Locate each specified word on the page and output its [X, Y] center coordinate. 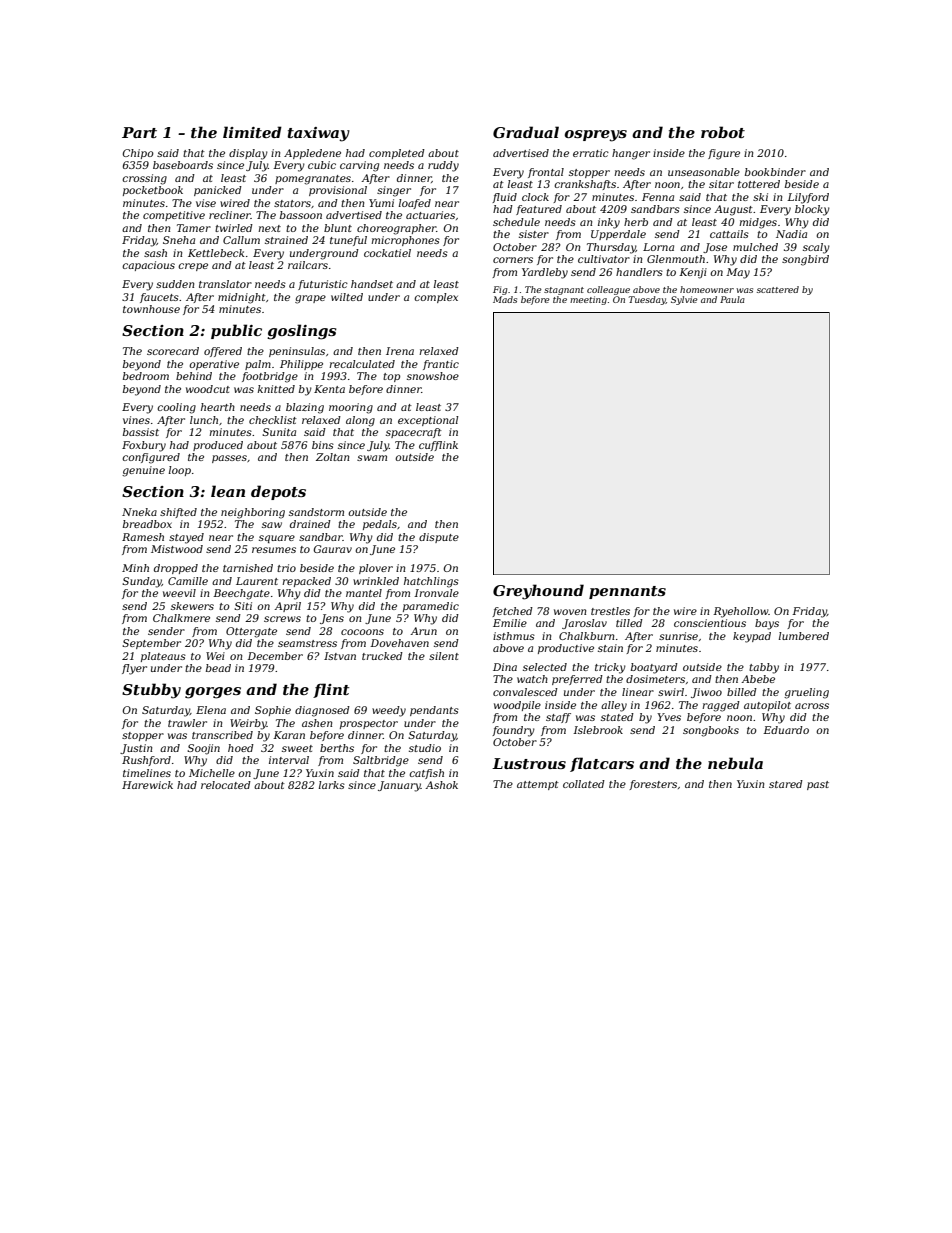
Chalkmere [181, 618]
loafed [415, 204]
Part [139, 132]
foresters [653, 785]
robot [723, 132]
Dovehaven [399, 643]
